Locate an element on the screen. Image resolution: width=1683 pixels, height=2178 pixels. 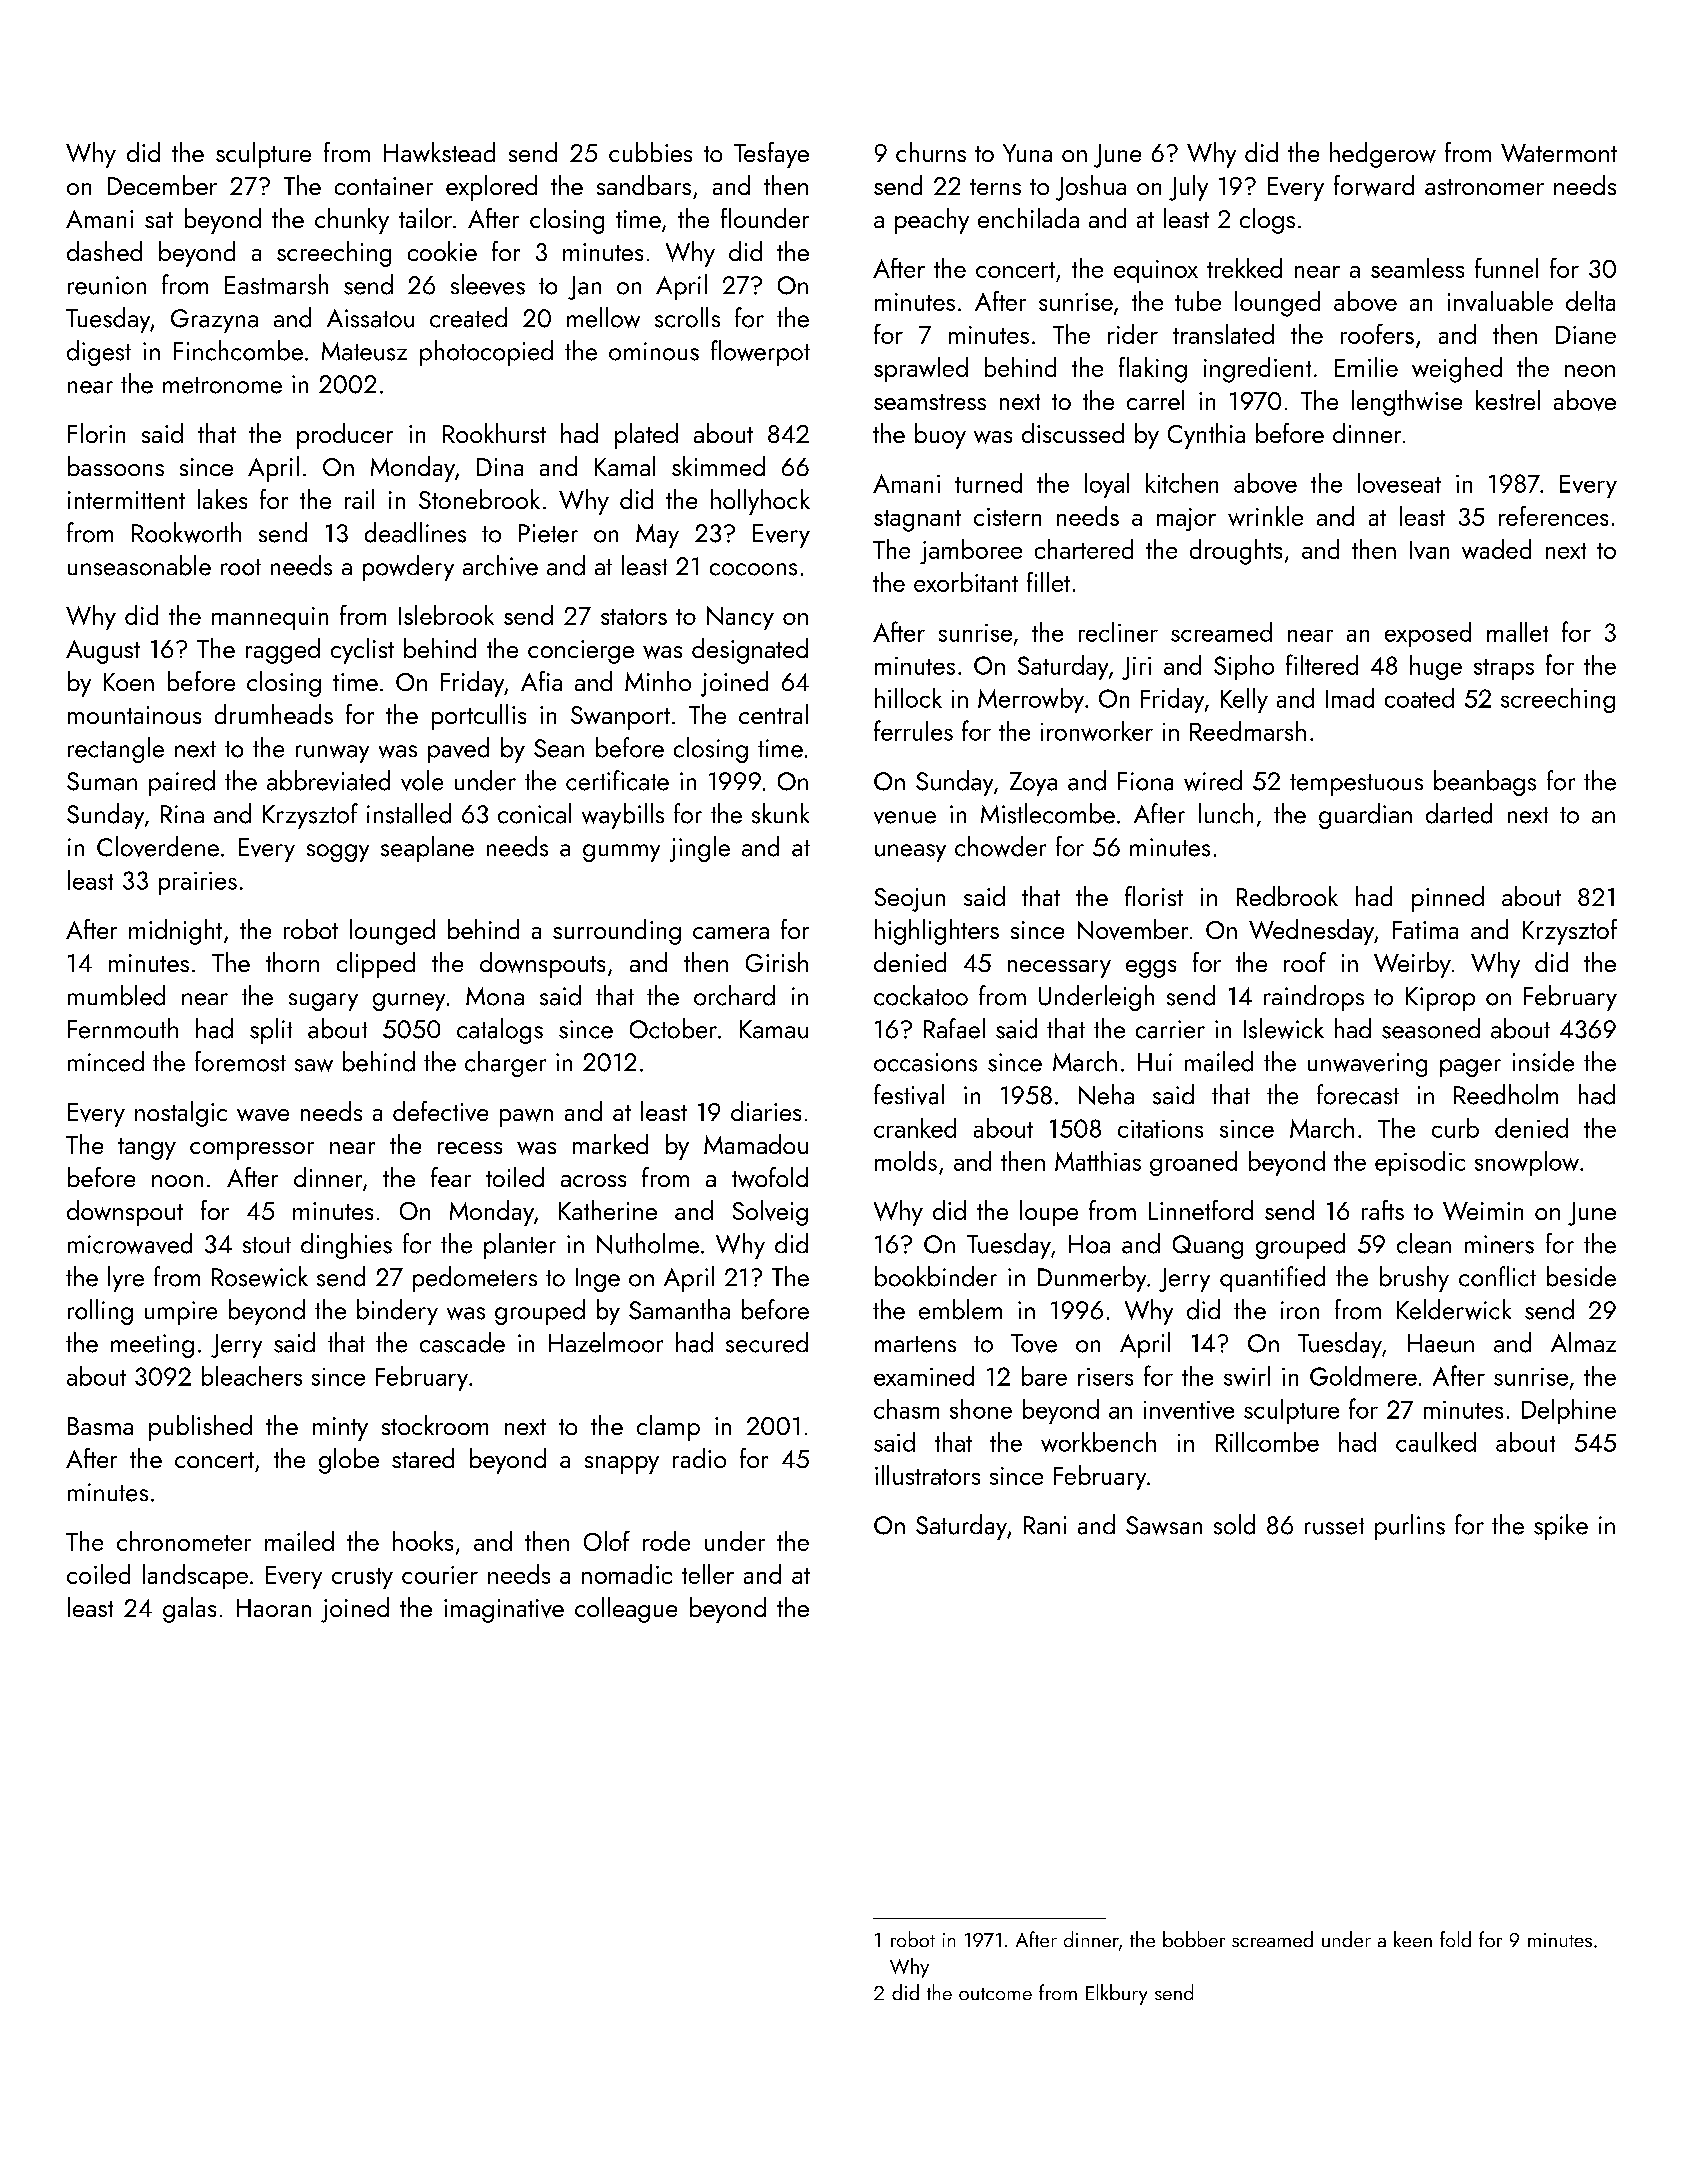
Elkbury is located at coordinates (1116, 1994).
